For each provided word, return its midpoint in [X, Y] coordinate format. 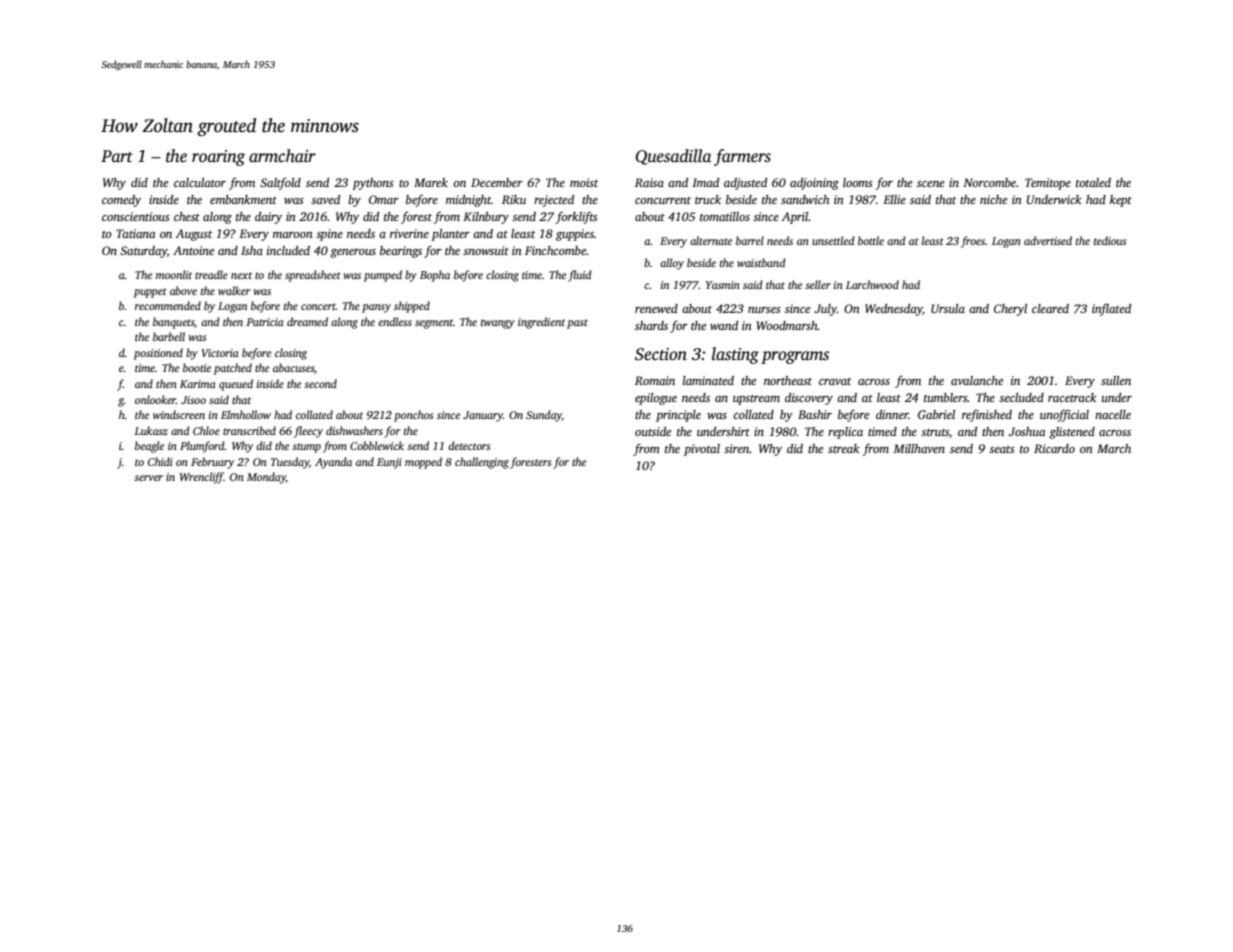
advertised [1048, 240]
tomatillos [725, 216]
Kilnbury [486, 218]
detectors [469, 445]
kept [1121, 201]
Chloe [206, 430]
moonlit [174, 274]
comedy [121, 201]
